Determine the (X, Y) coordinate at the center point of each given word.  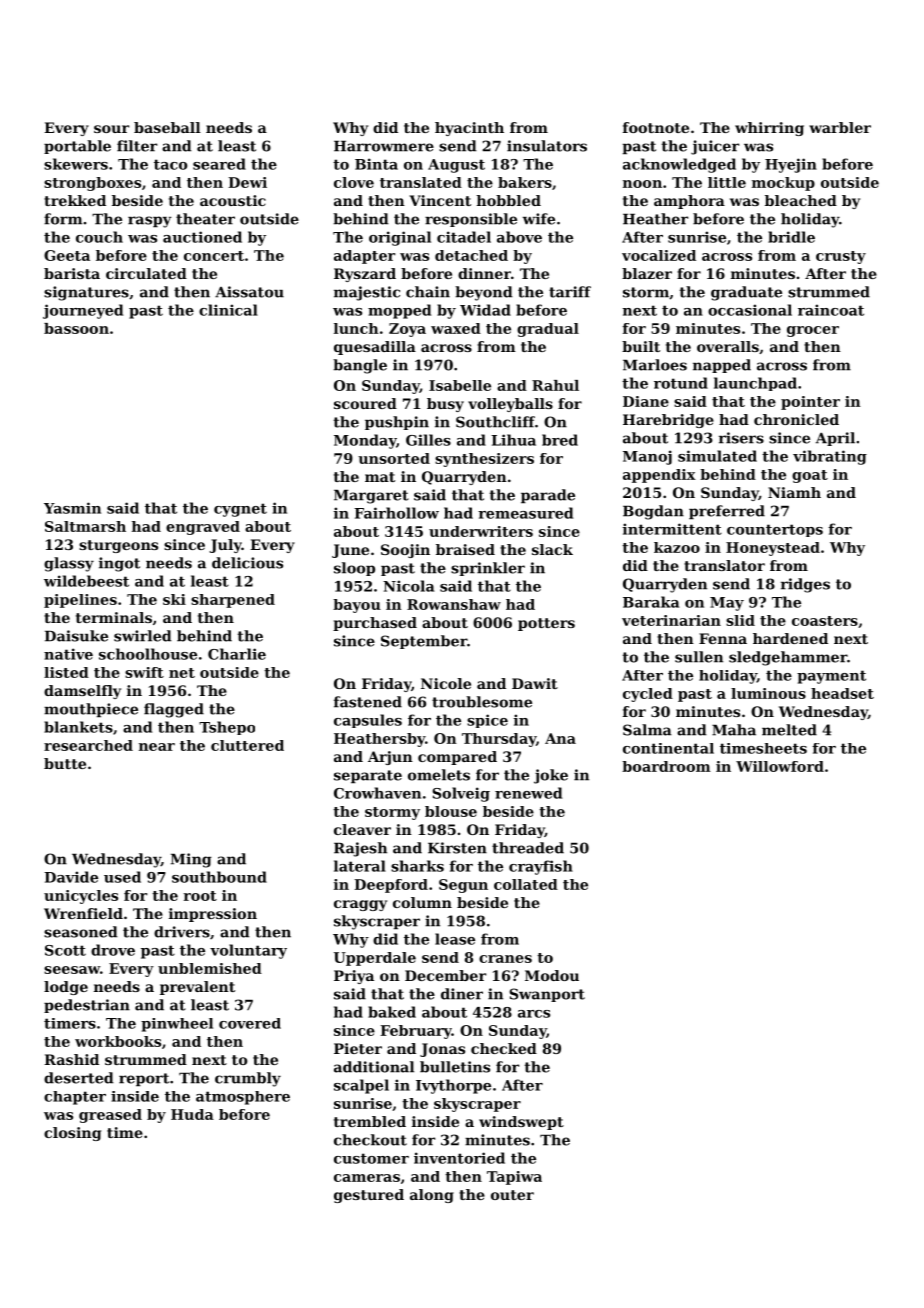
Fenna (723, 638)
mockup (783, 184)
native (68, 654)
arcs (534, 1014)
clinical (228, 310)
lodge (66, 988)
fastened (368, 702)
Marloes (655, 365)
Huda (192, 1114)
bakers (525, 182)
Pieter (358, 1048)
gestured (369, 1196)
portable (77, 147)
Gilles (428, 440)
